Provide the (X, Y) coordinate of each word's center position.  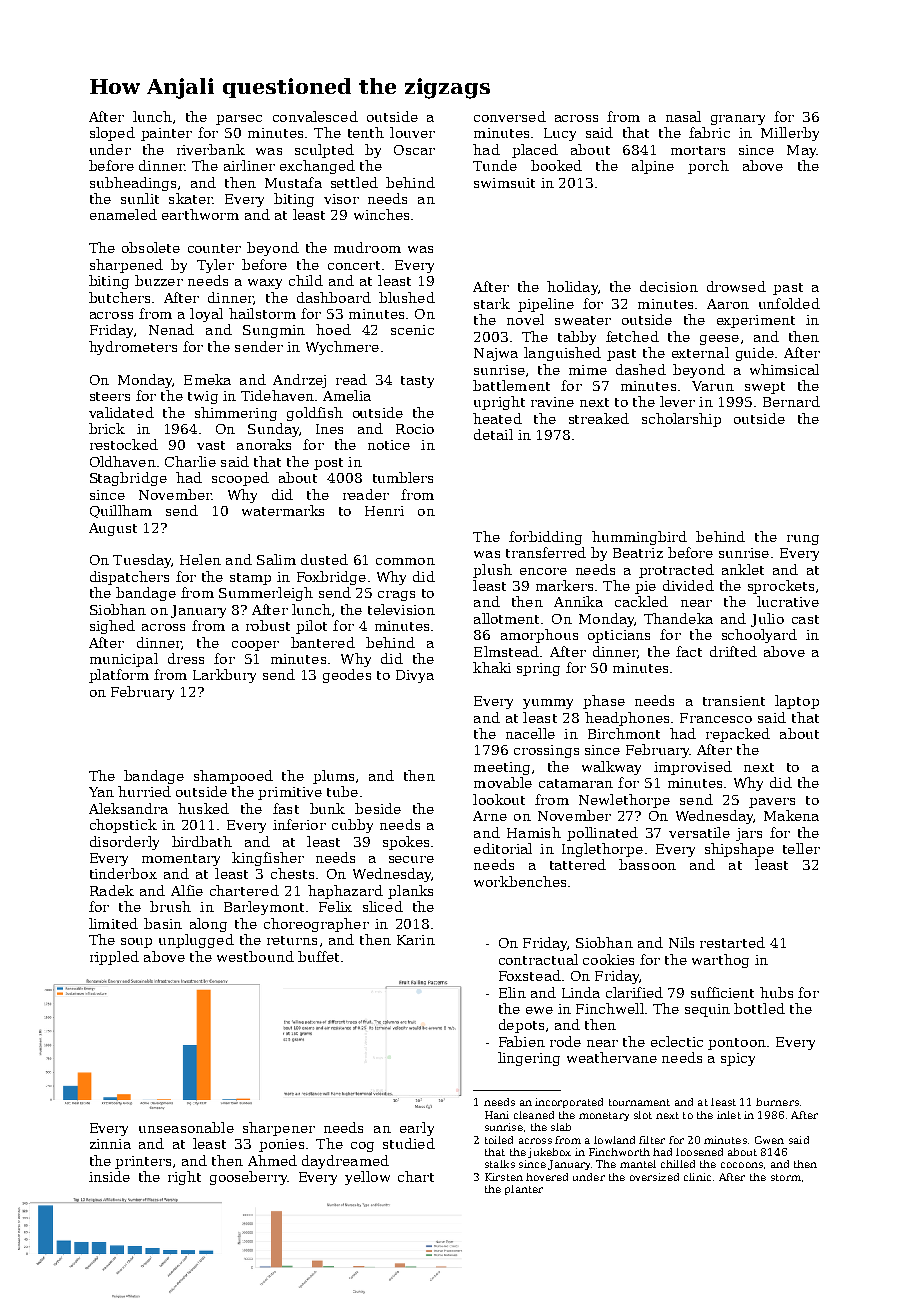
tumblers (403, 477)
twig (203, 397)
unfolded (789, 303)
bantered (323, 642)
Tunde (495, 165)
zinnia (110, 1144)
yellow (367, 1178)
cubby (352, 826)
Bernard (791, 401)
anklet (743, 569)
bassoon (647, 864)
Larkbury (224, 676)
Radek (112, 890)
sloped (112, 134)
